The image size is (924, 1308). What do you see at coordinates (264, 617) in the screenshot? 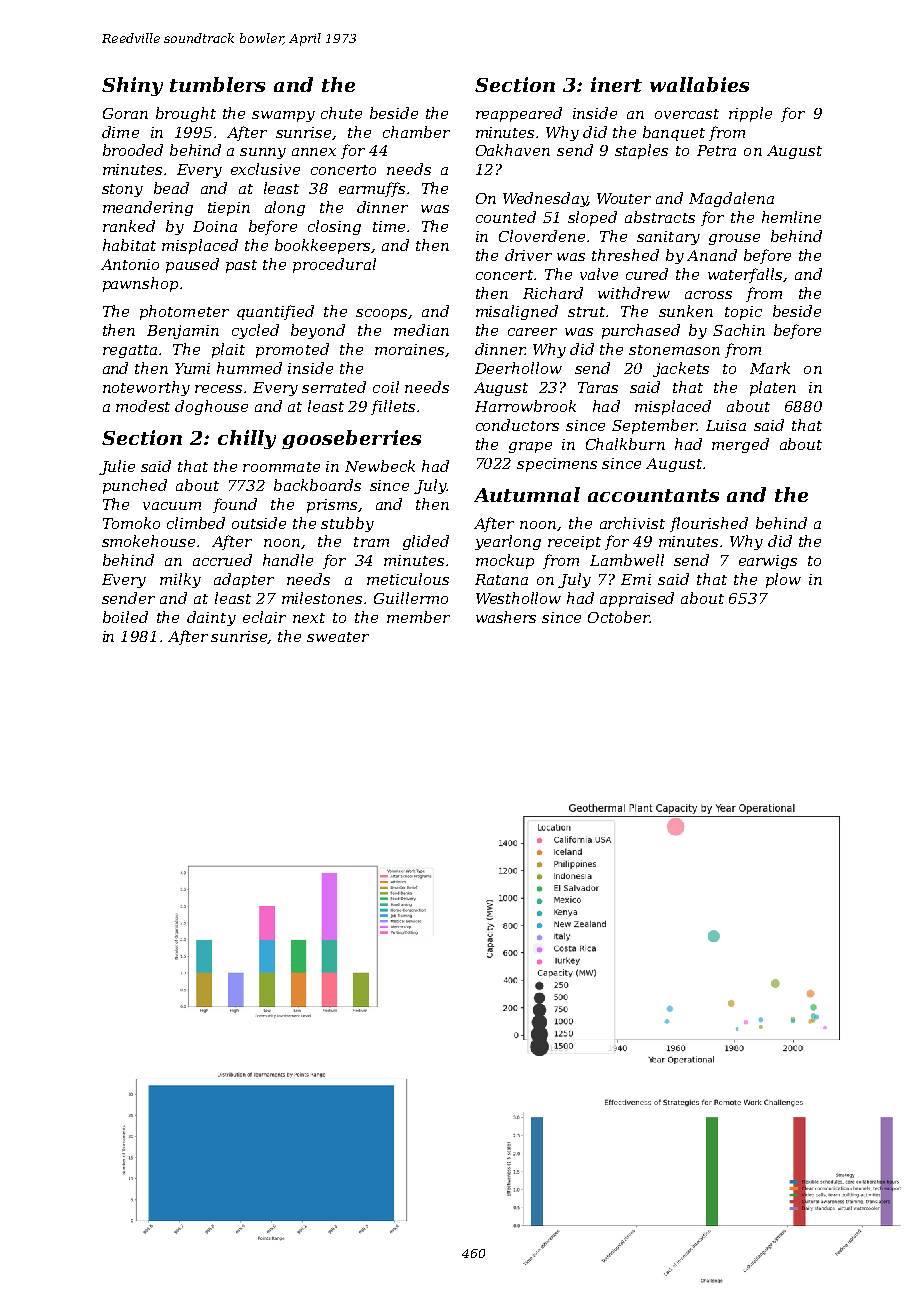
I see `eclair` at bounding box center [264, 617].
